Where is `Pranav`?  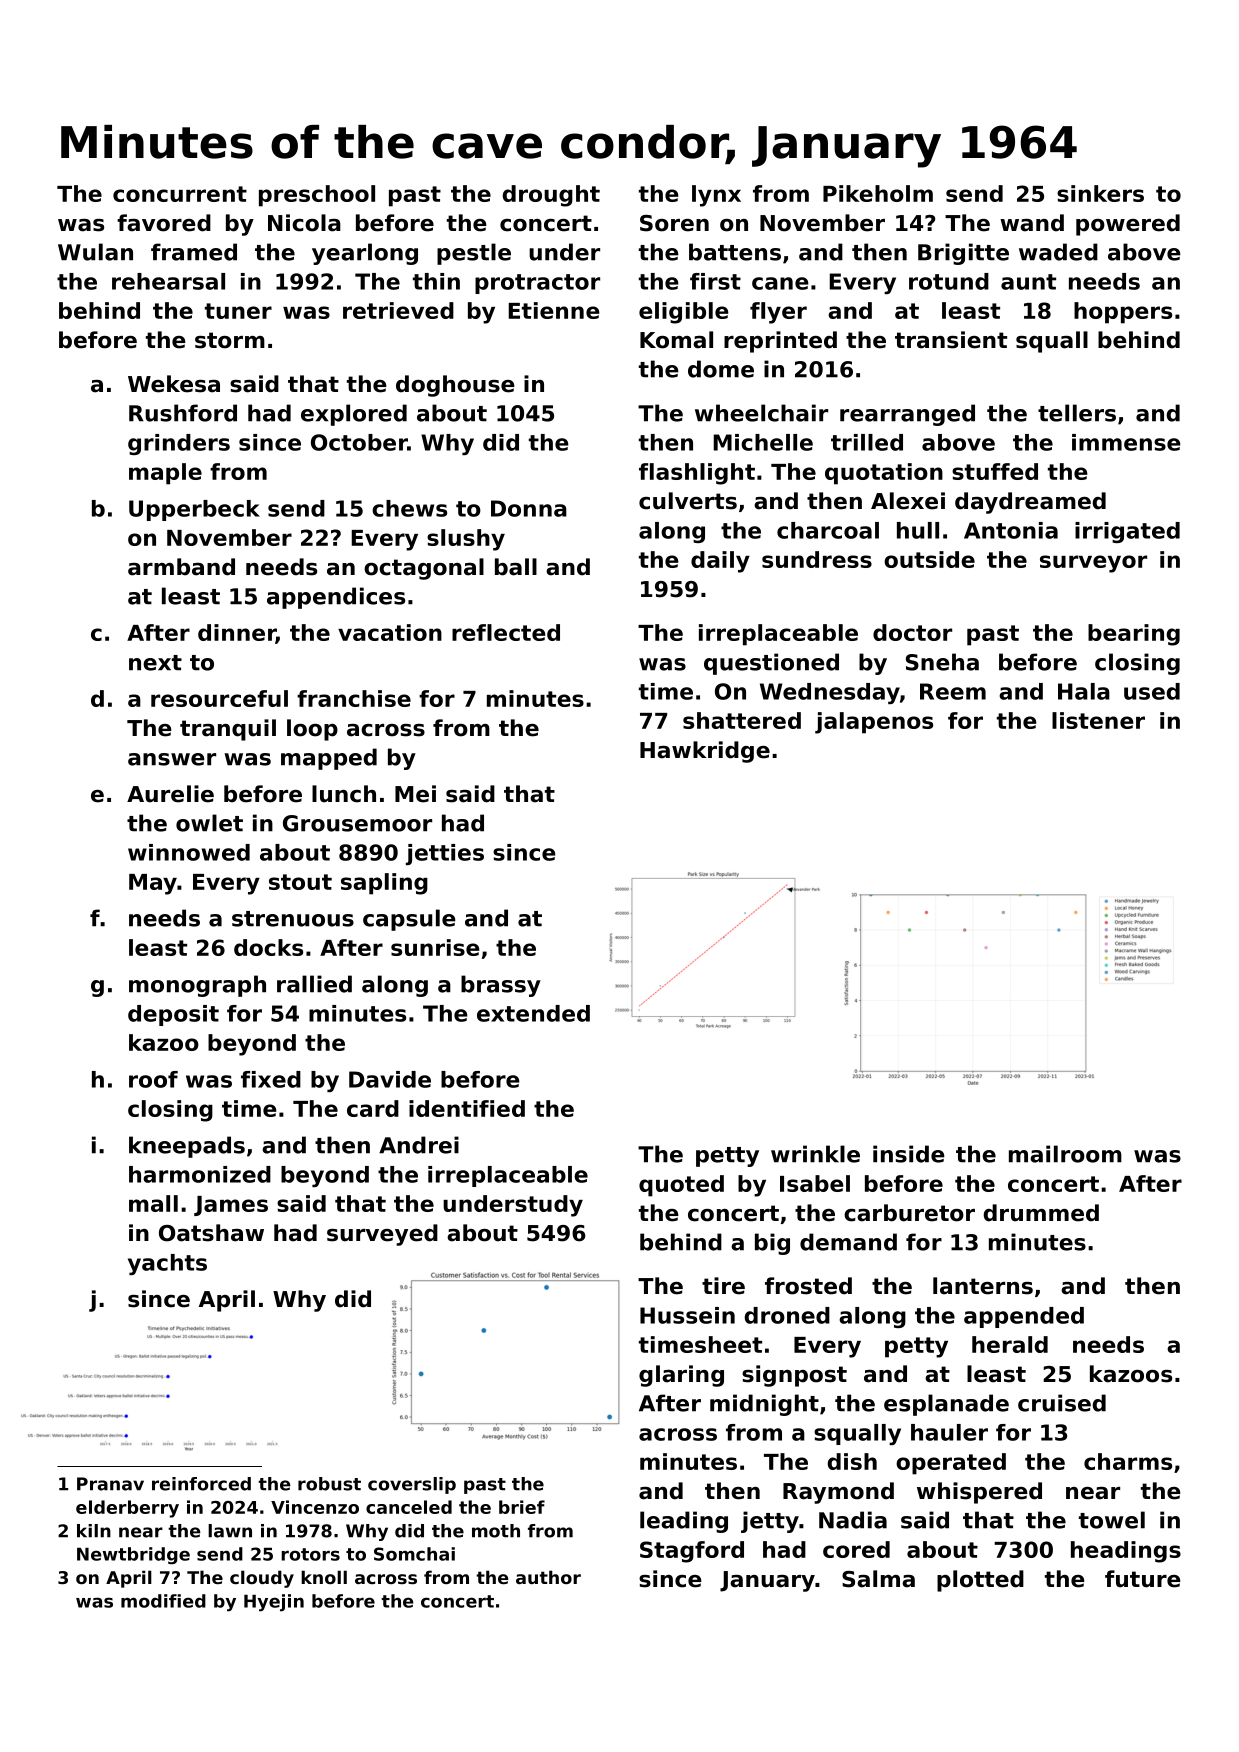
Pranav is located at coordinates (110, 1484).
